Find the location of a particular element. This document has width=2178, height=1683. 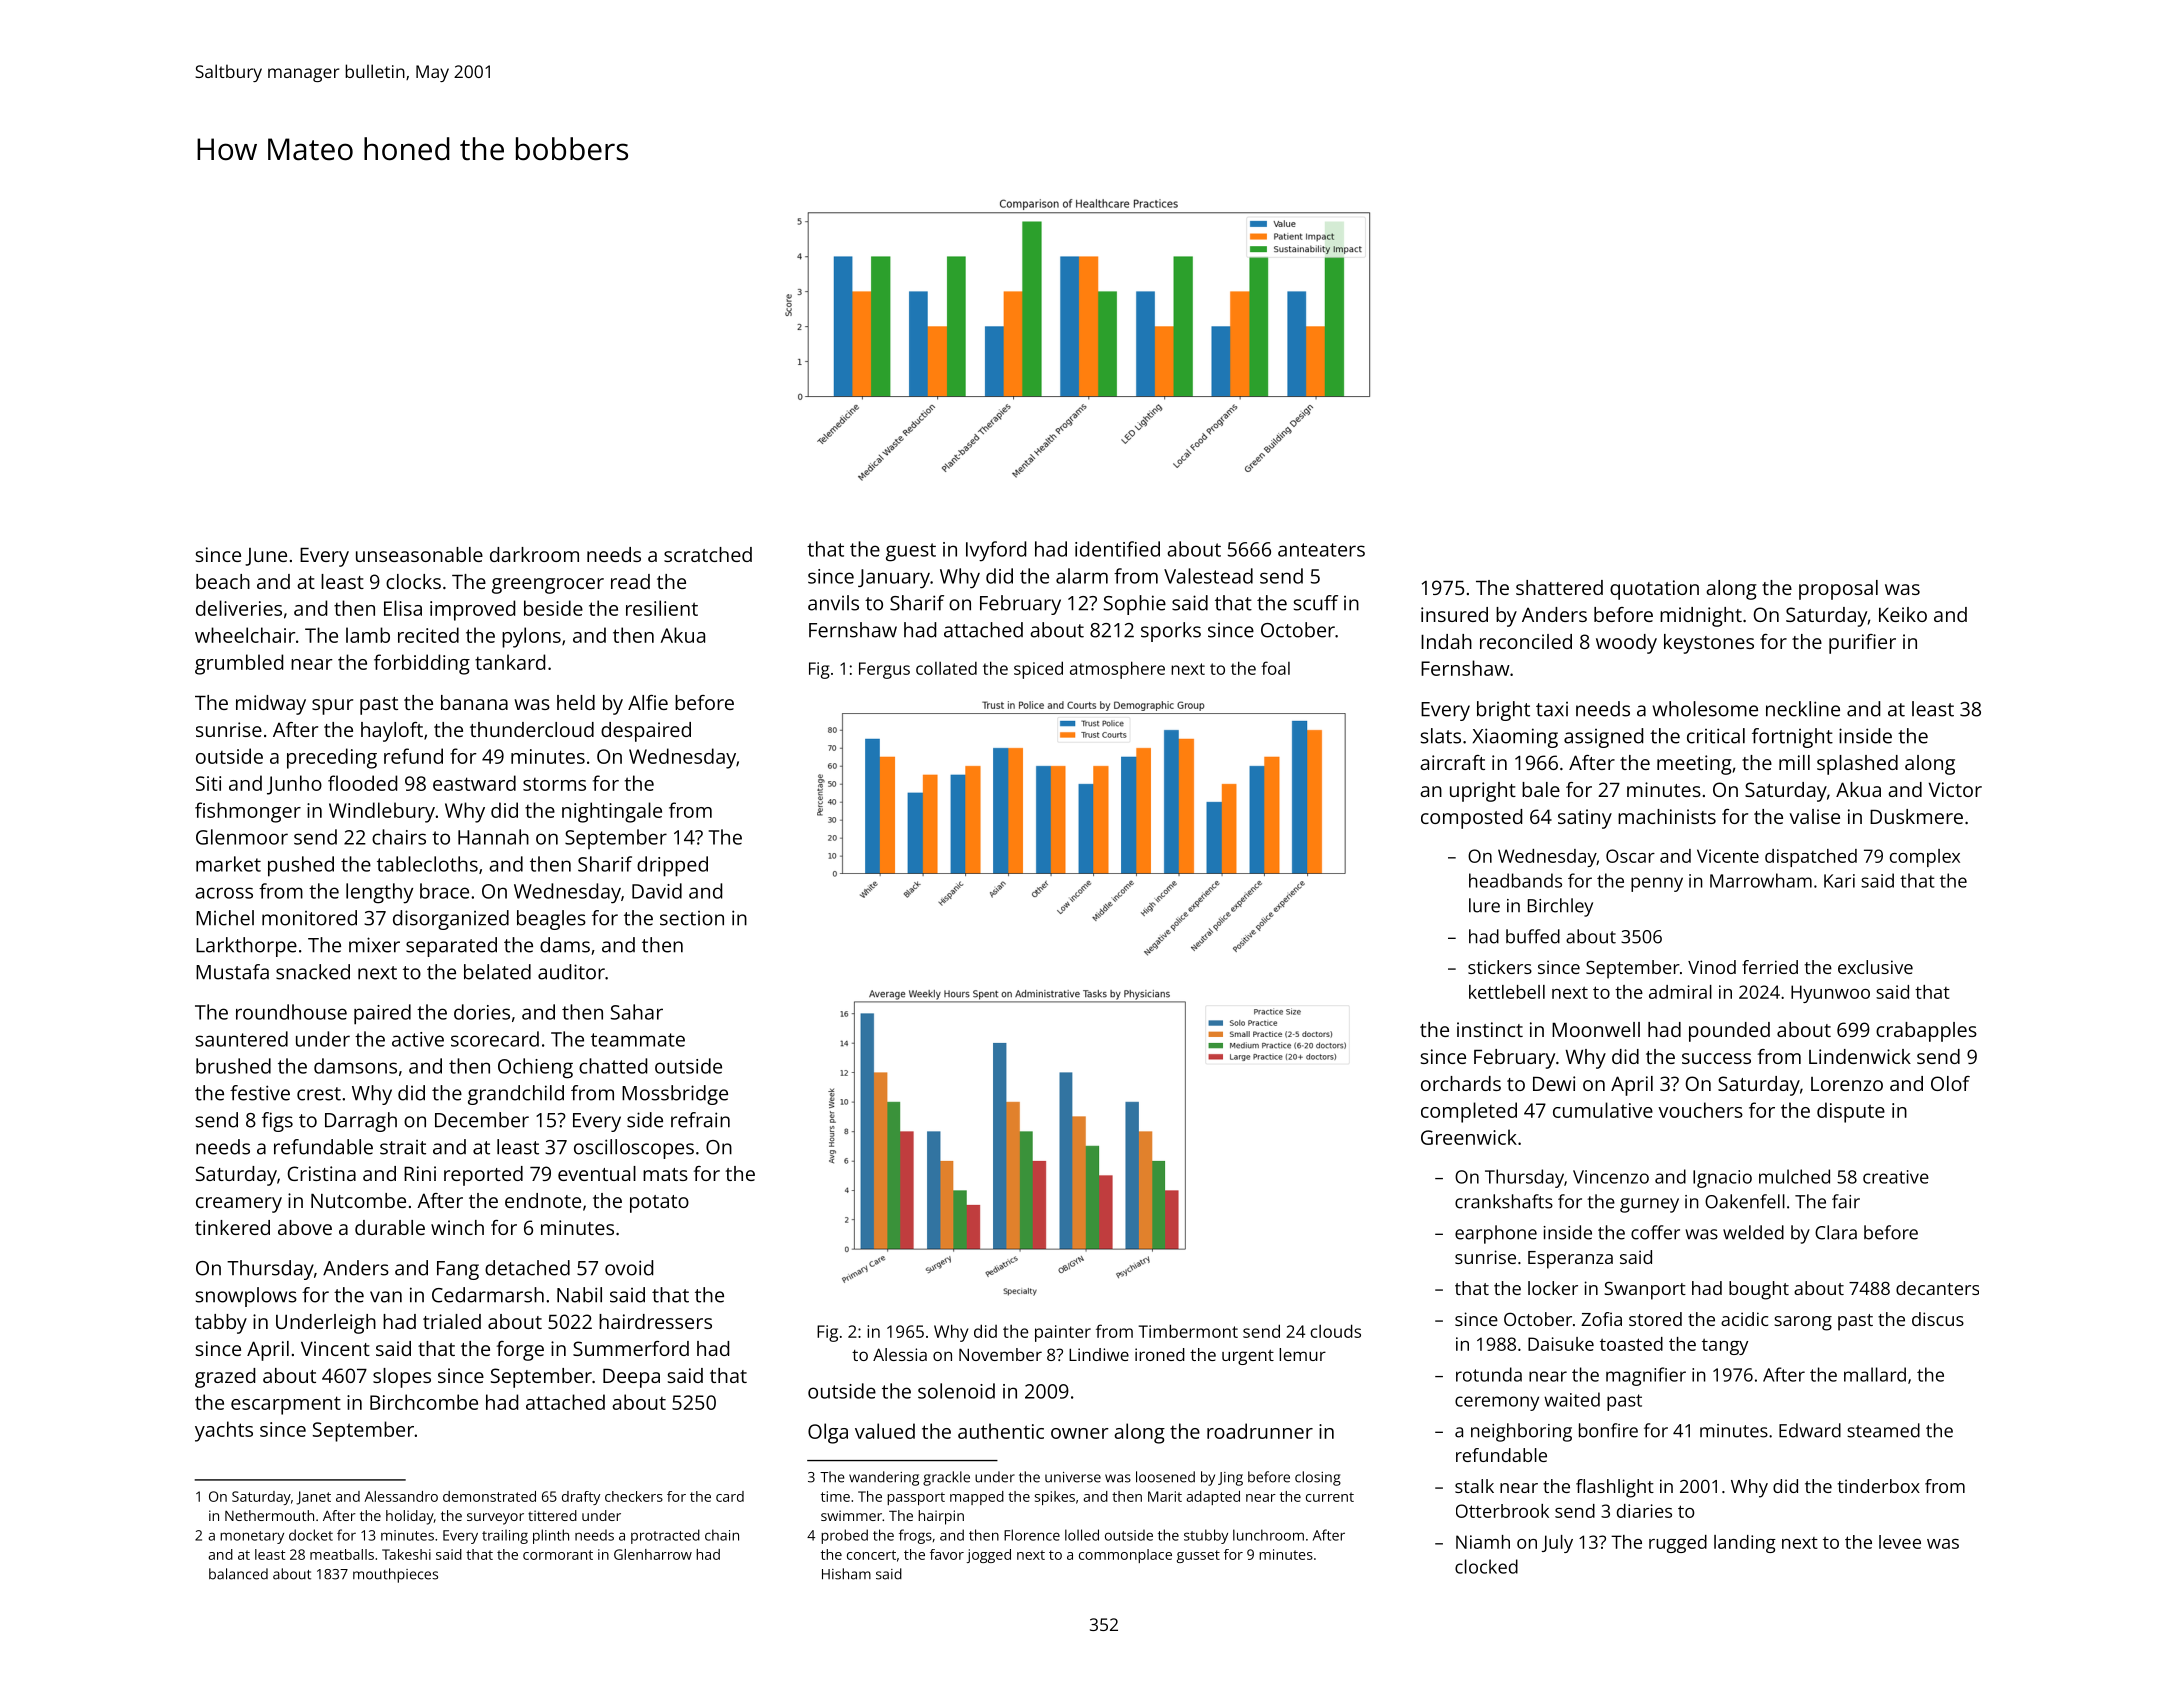

foal is located at coordinates (1275, 668).
